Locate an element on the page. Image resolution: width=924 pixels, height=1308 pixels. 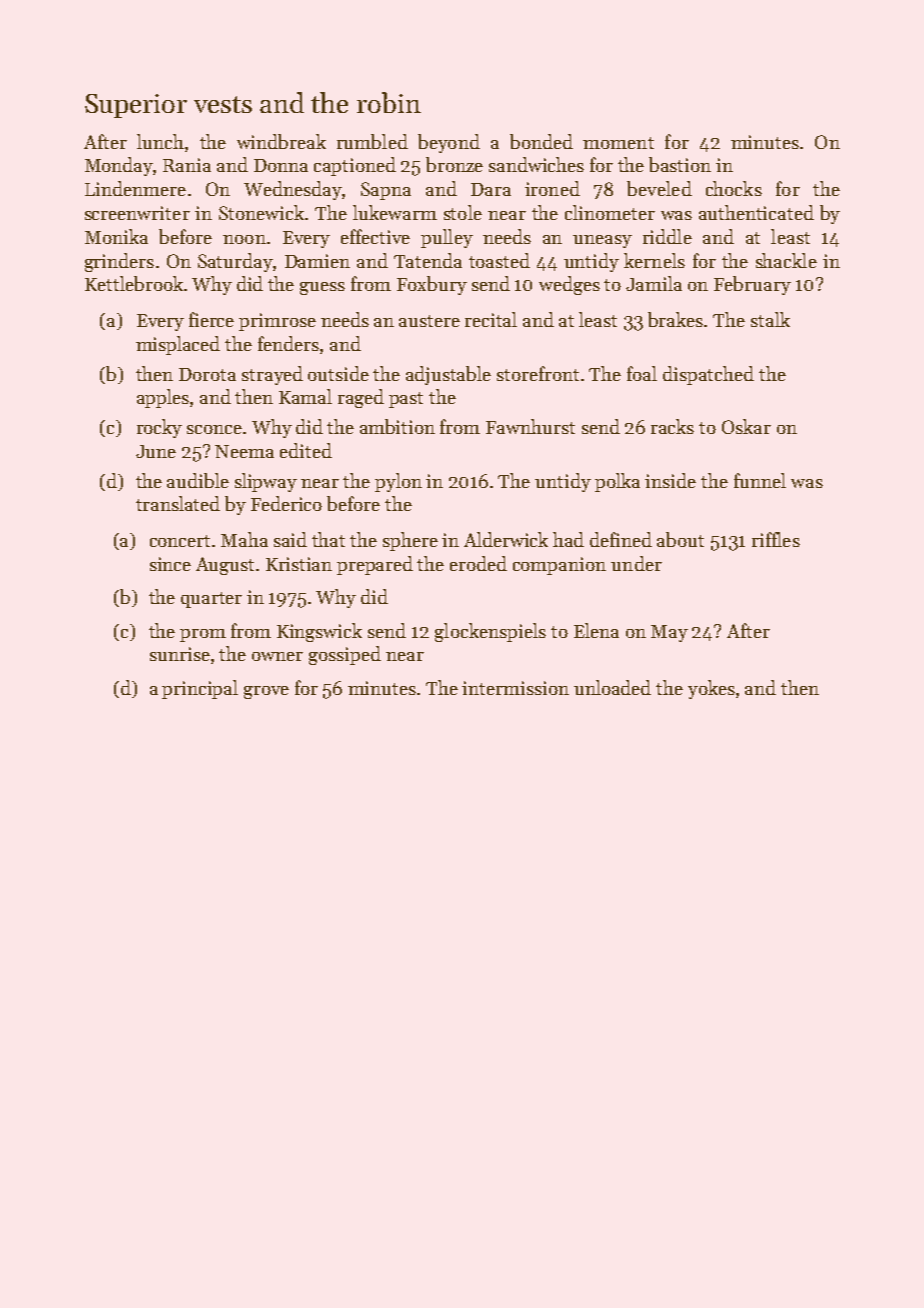
stalk is located at coordinates (770, 319).
